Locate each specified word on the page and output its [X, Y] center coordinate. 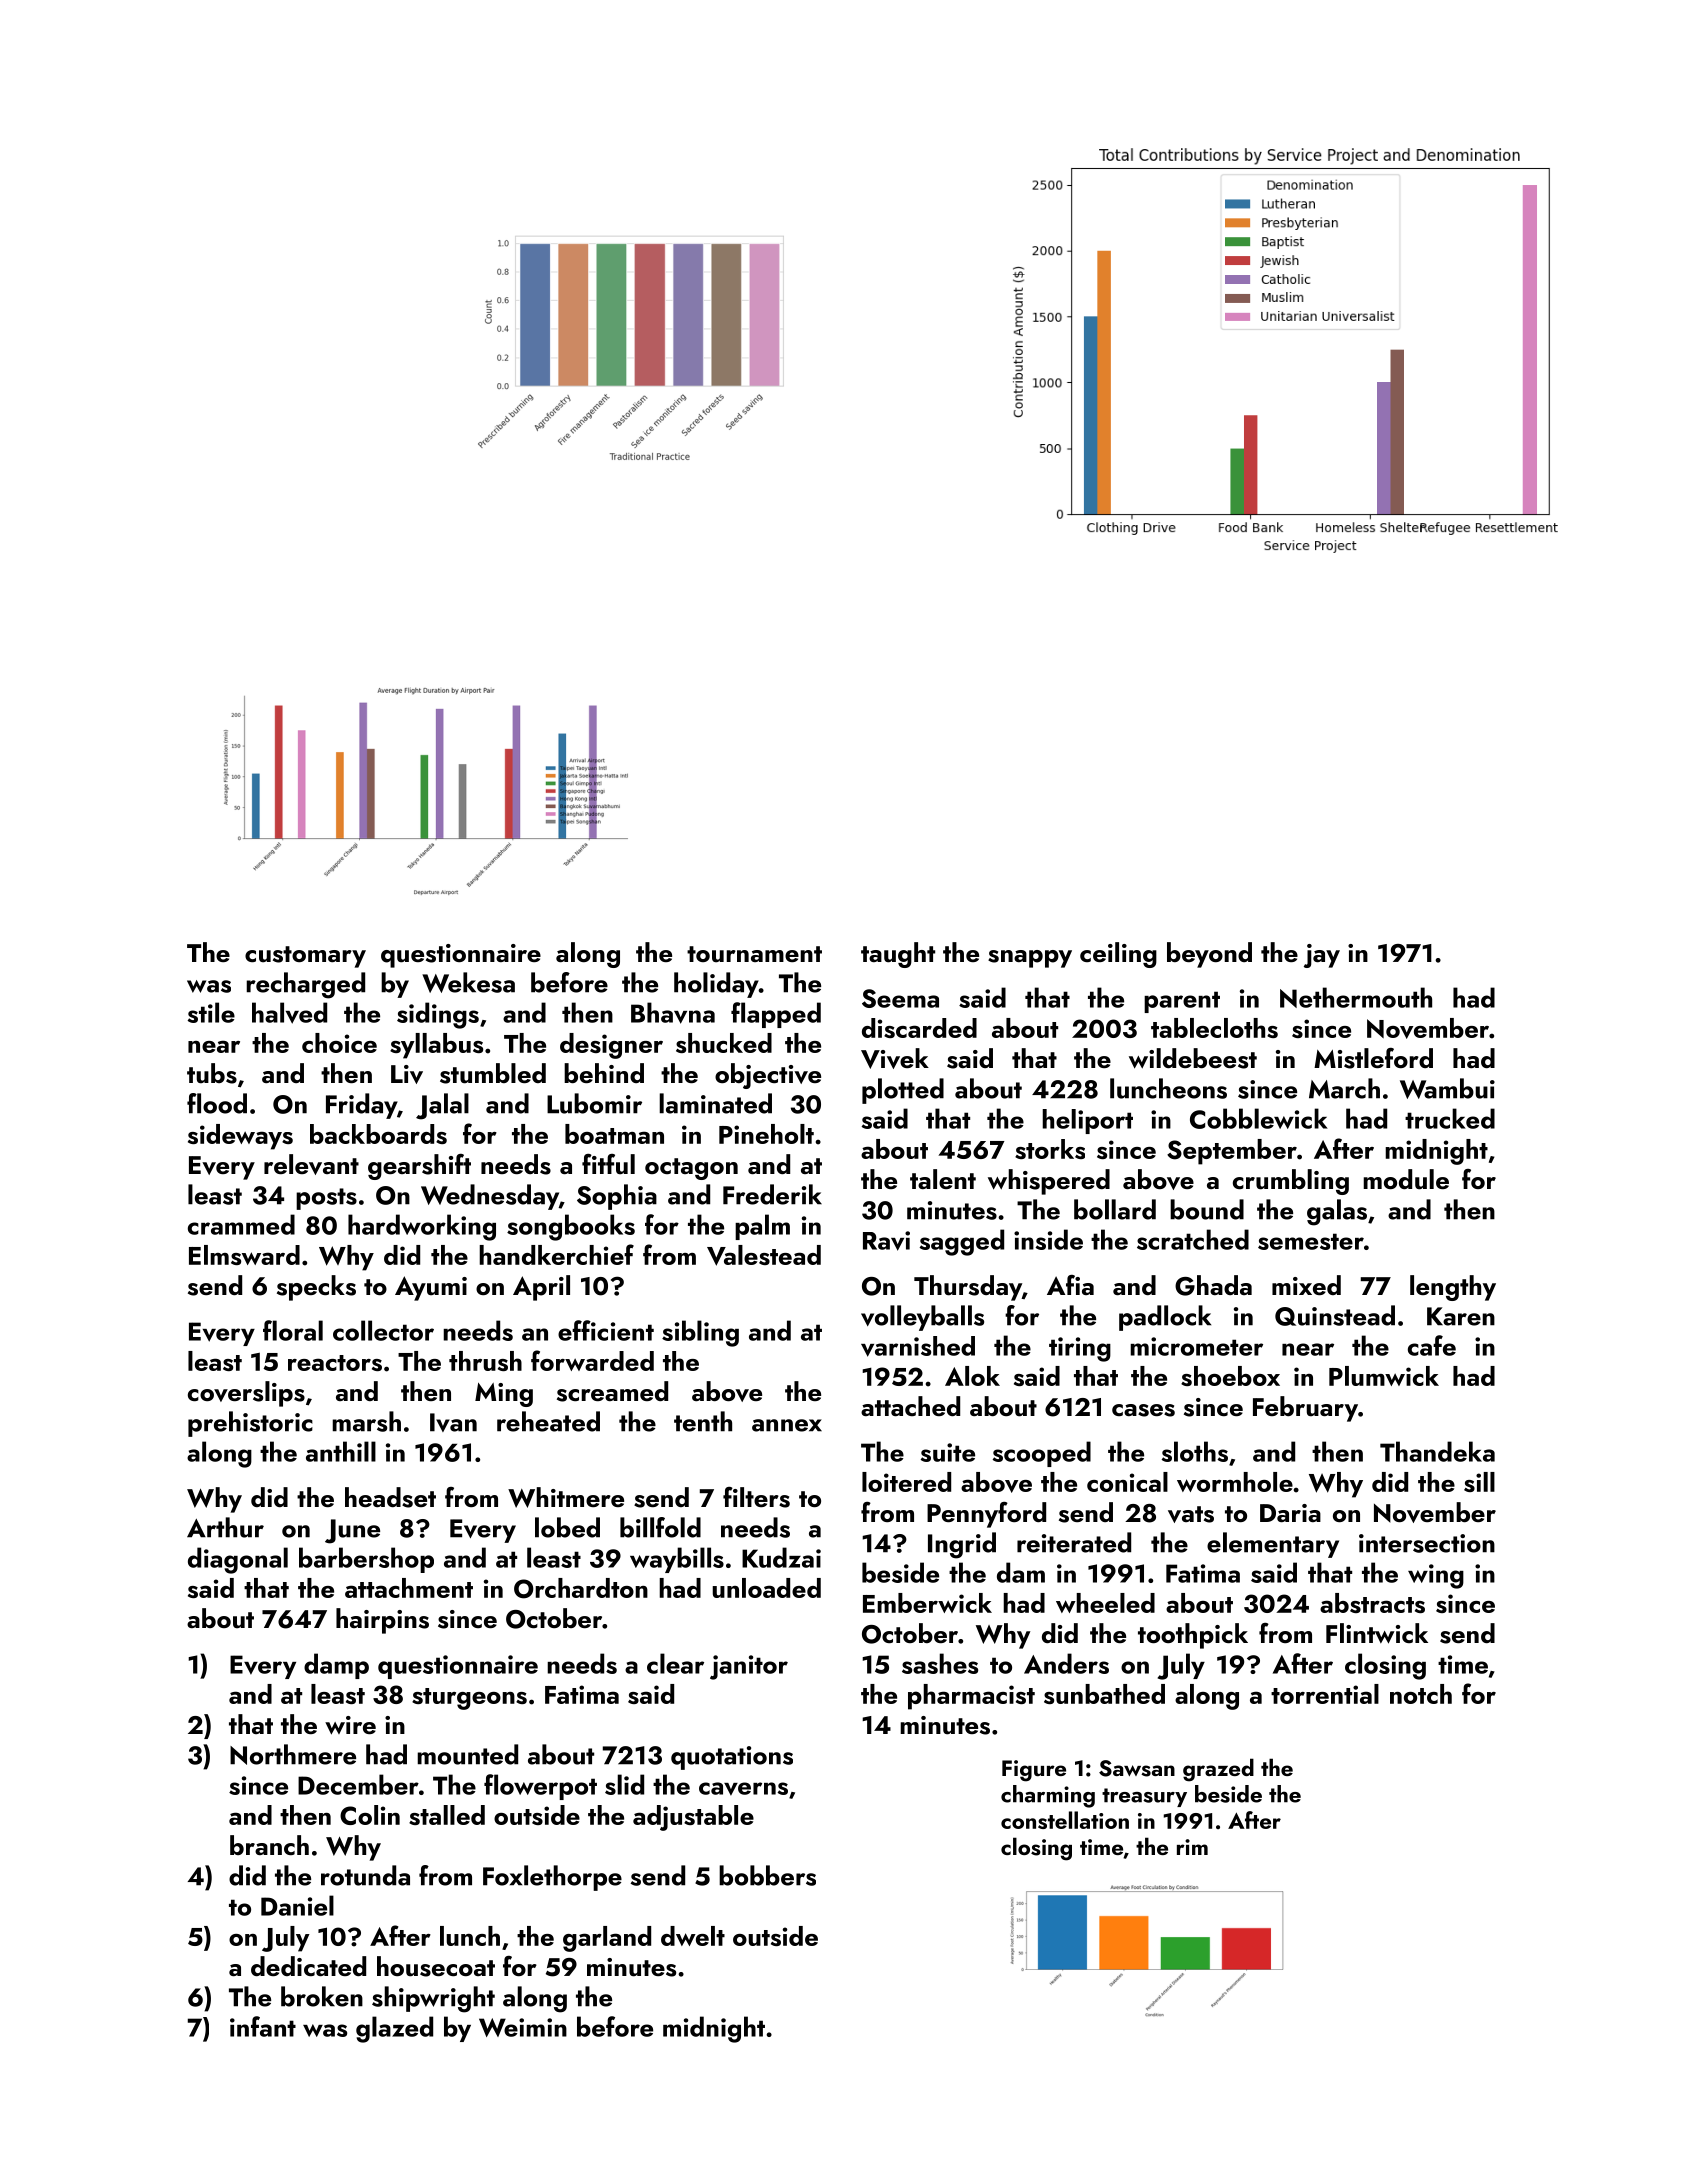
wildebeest [1193, 1058]
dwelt [693, 1936]
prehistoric [250, 1424]
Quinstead [1335, 1315]
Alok [972, 1376]
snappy [1030, 959]
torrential [1325, 1694]
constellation [1065, 1820]
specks [316, 1288]
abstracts [1372, 1603]
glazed [394, 2029]
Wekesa [468, 982]
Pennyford [986, 1515]
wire [350, 1725]
